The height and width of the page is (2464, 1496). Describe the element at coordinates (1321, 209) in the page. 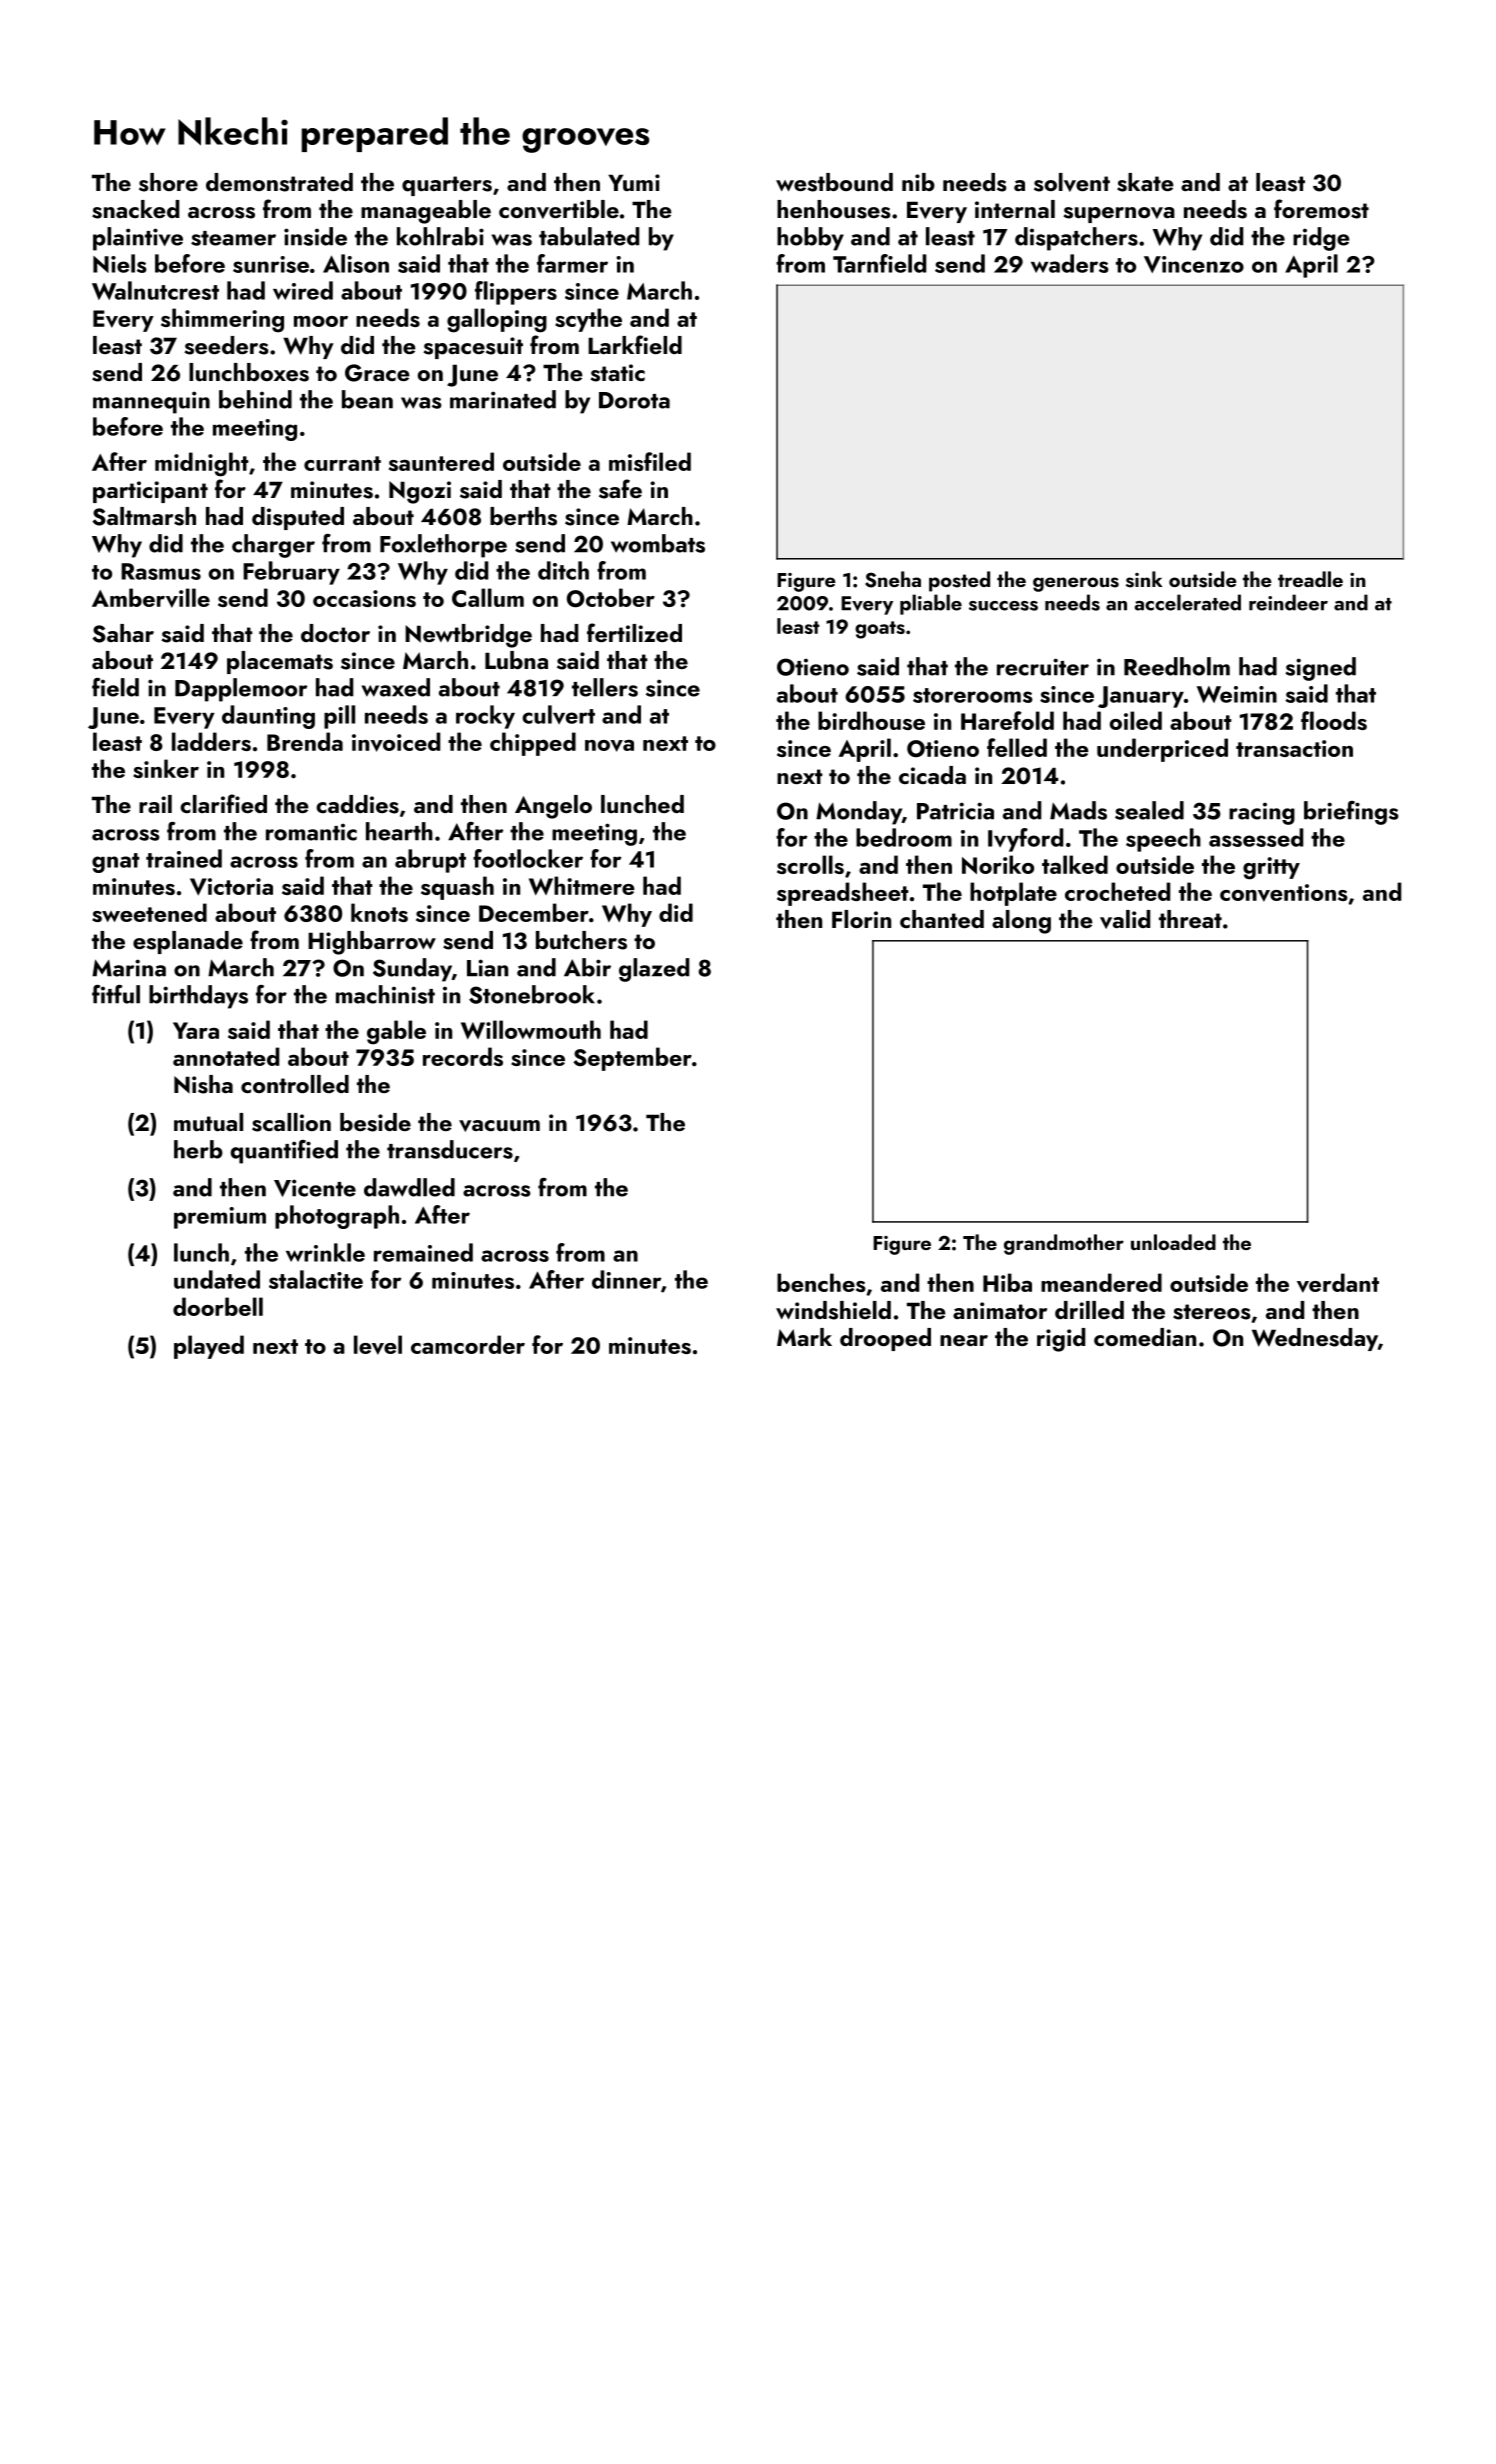

I see `foremost` at that location.
